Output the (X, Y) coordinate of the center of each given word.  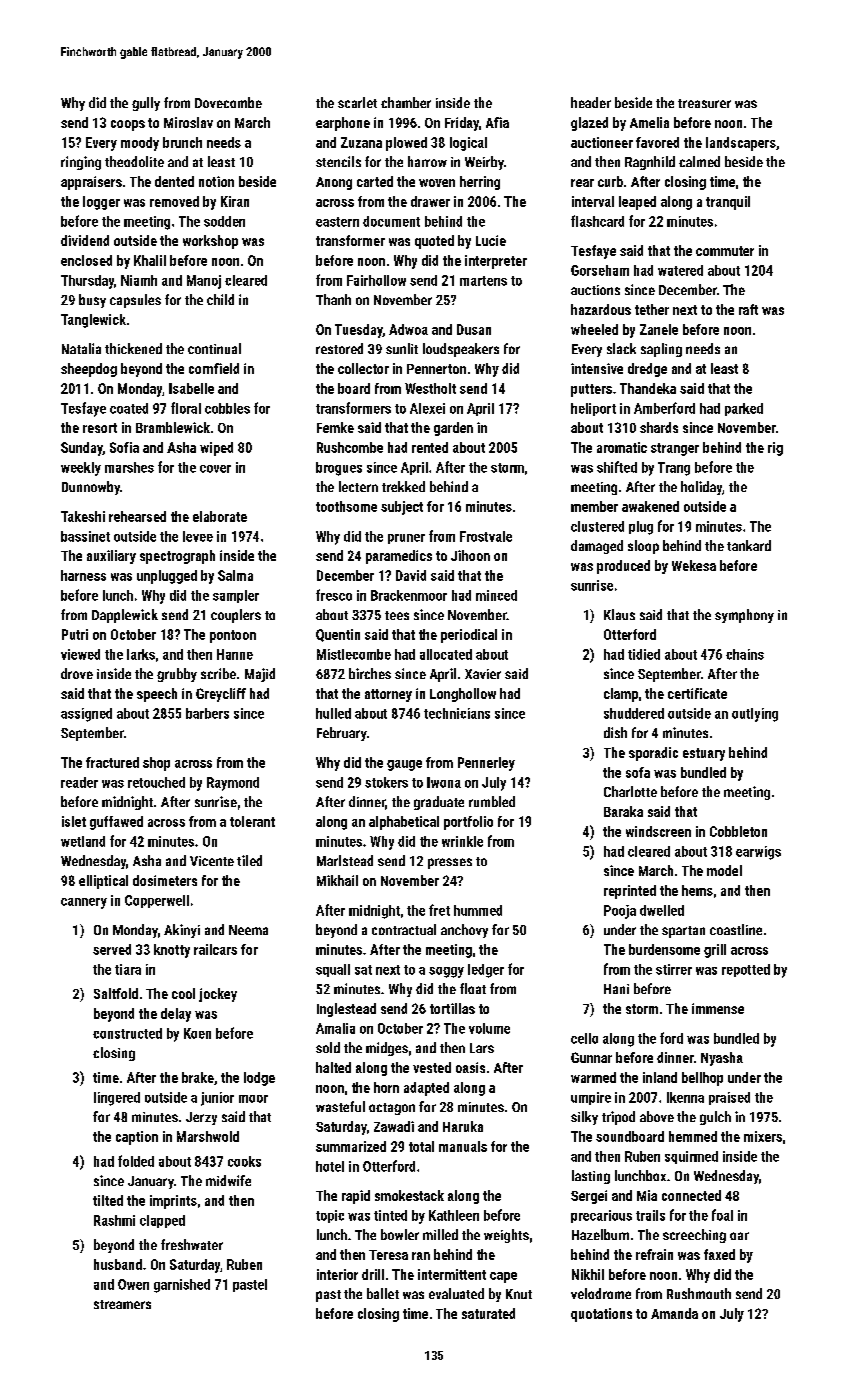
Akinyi (182, 931)
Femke (335, 427)
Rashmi (114, 1220)
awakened (650, 506)
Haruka (463, 1126)
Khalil (150, 260)
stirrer (674, 969)
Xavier (483, 674)
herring (480, 183)
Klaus (619, 614)
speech (157, 695)
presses (450, 863)
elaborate (220, 516)
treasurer (704, 103)
